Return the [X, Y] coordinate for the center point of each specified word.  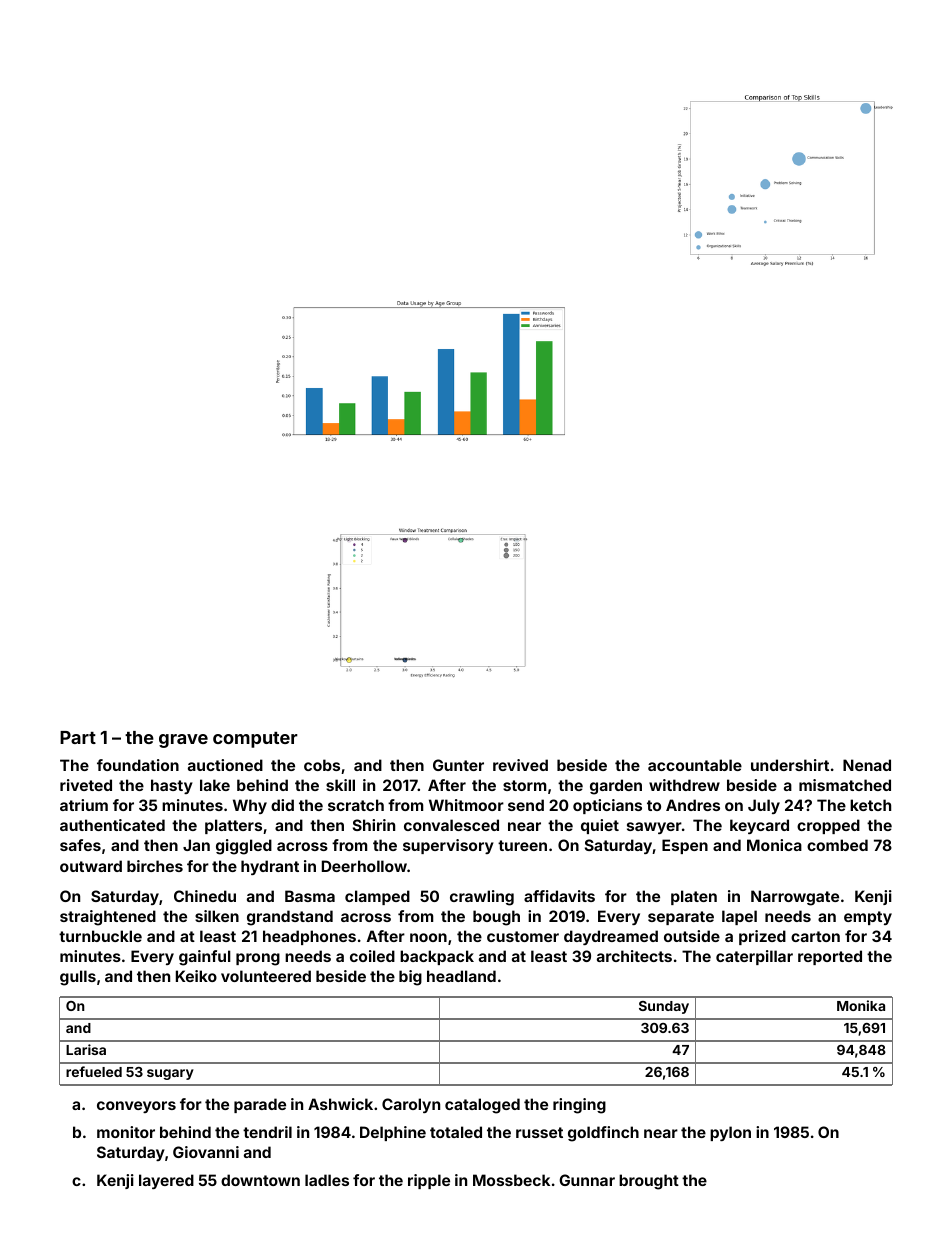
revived [520, 765]
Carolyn [411, 1105]
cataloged [482, 1106]
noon [428, 937]
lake [215, 785]
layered [166, 1181]
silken [217, 916]
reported [830, 957]
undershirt [790, 765]
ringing [579, 1106]
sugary [170, 1074]
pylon [730, 1133]
